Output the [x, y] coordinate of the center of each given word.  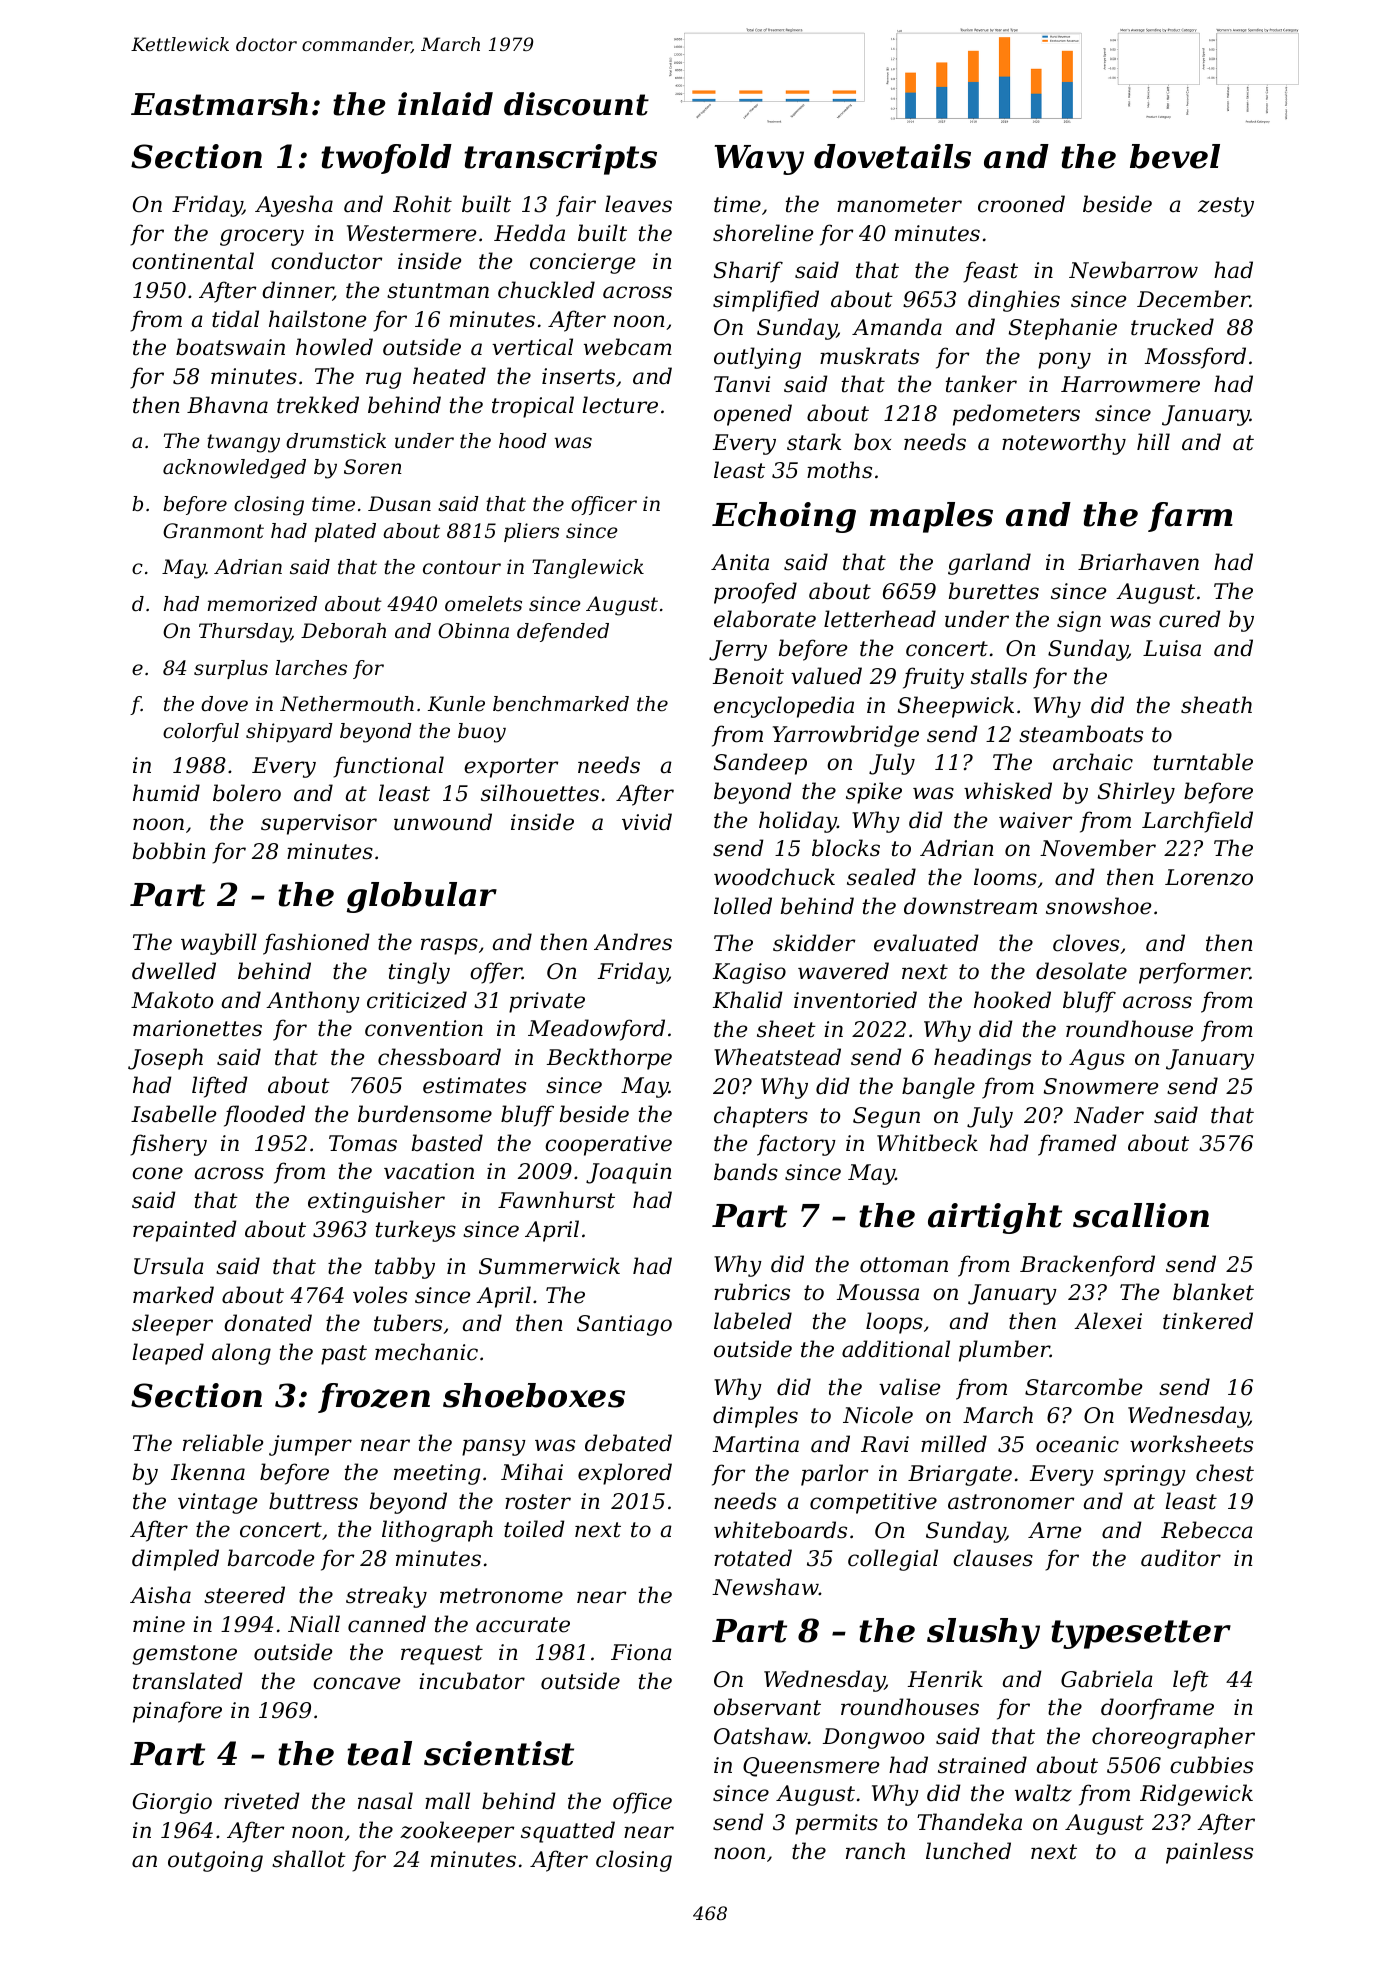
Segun [886, 1117]
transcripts [560, 159]
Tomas [363, 1143]
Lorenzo [1209, 877]
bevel [1175, 156]
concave [356, 1683]
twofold [386, 159]
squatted [568, 1832]
